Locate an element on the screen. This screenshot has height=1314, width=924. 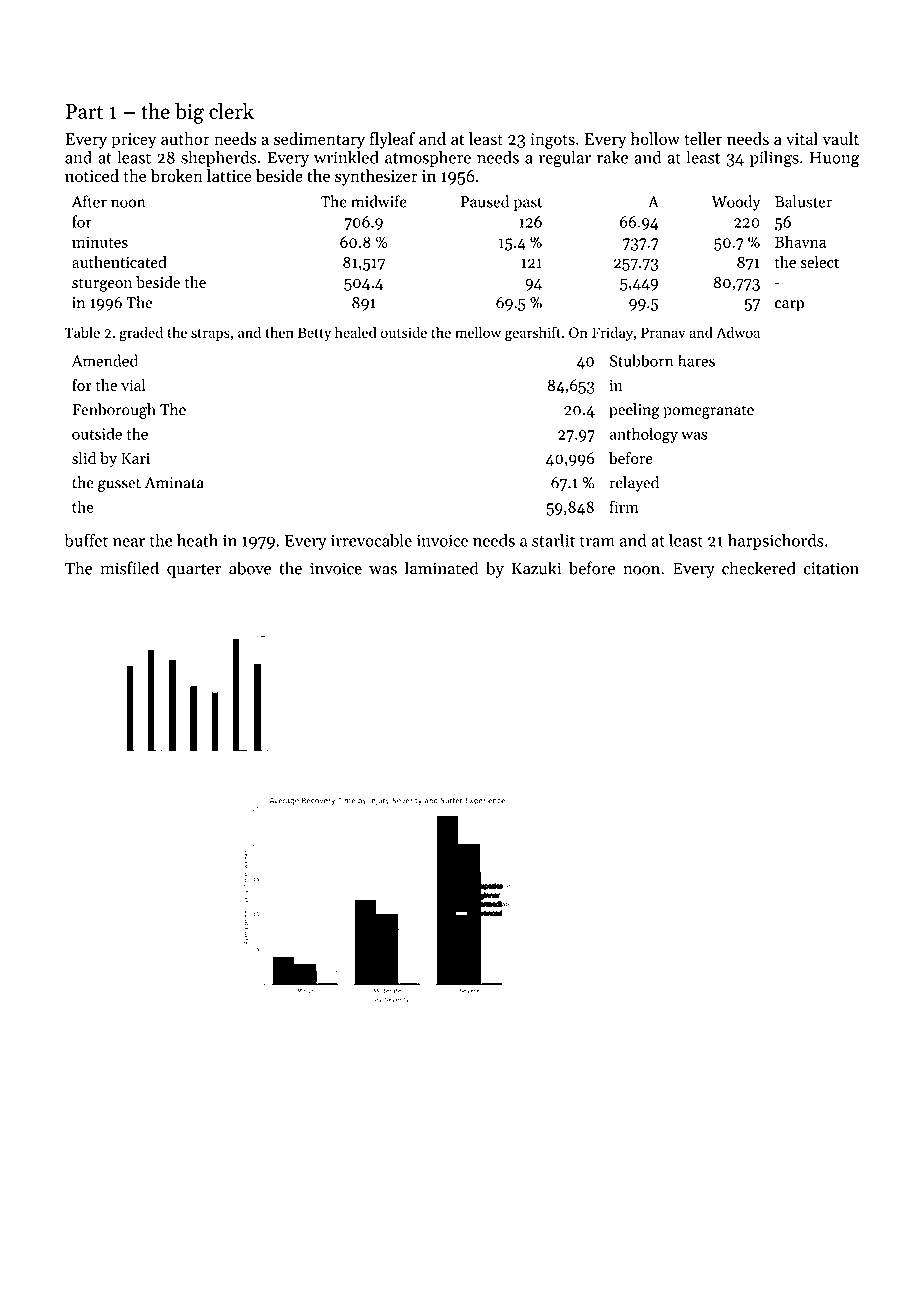
clerk is located at coordinates (231, 111).
